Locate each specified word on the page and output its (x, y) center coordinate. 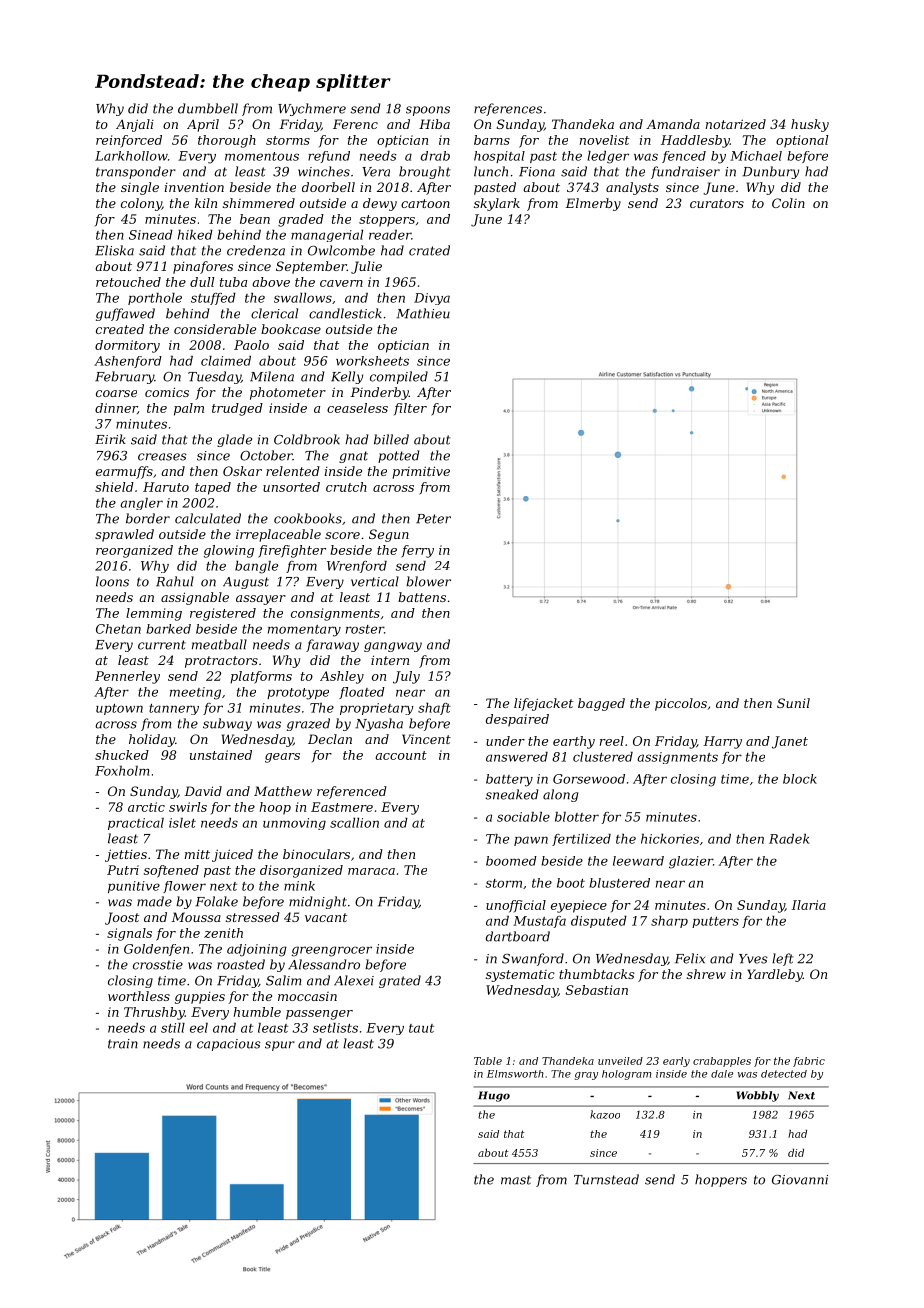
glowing (229, 551)
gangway (393, 647)
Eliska (114, 250)
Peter (433, 519)
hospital (499, 157)
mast (516, 1180)
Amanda (673, 124)
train (123, 1044)
